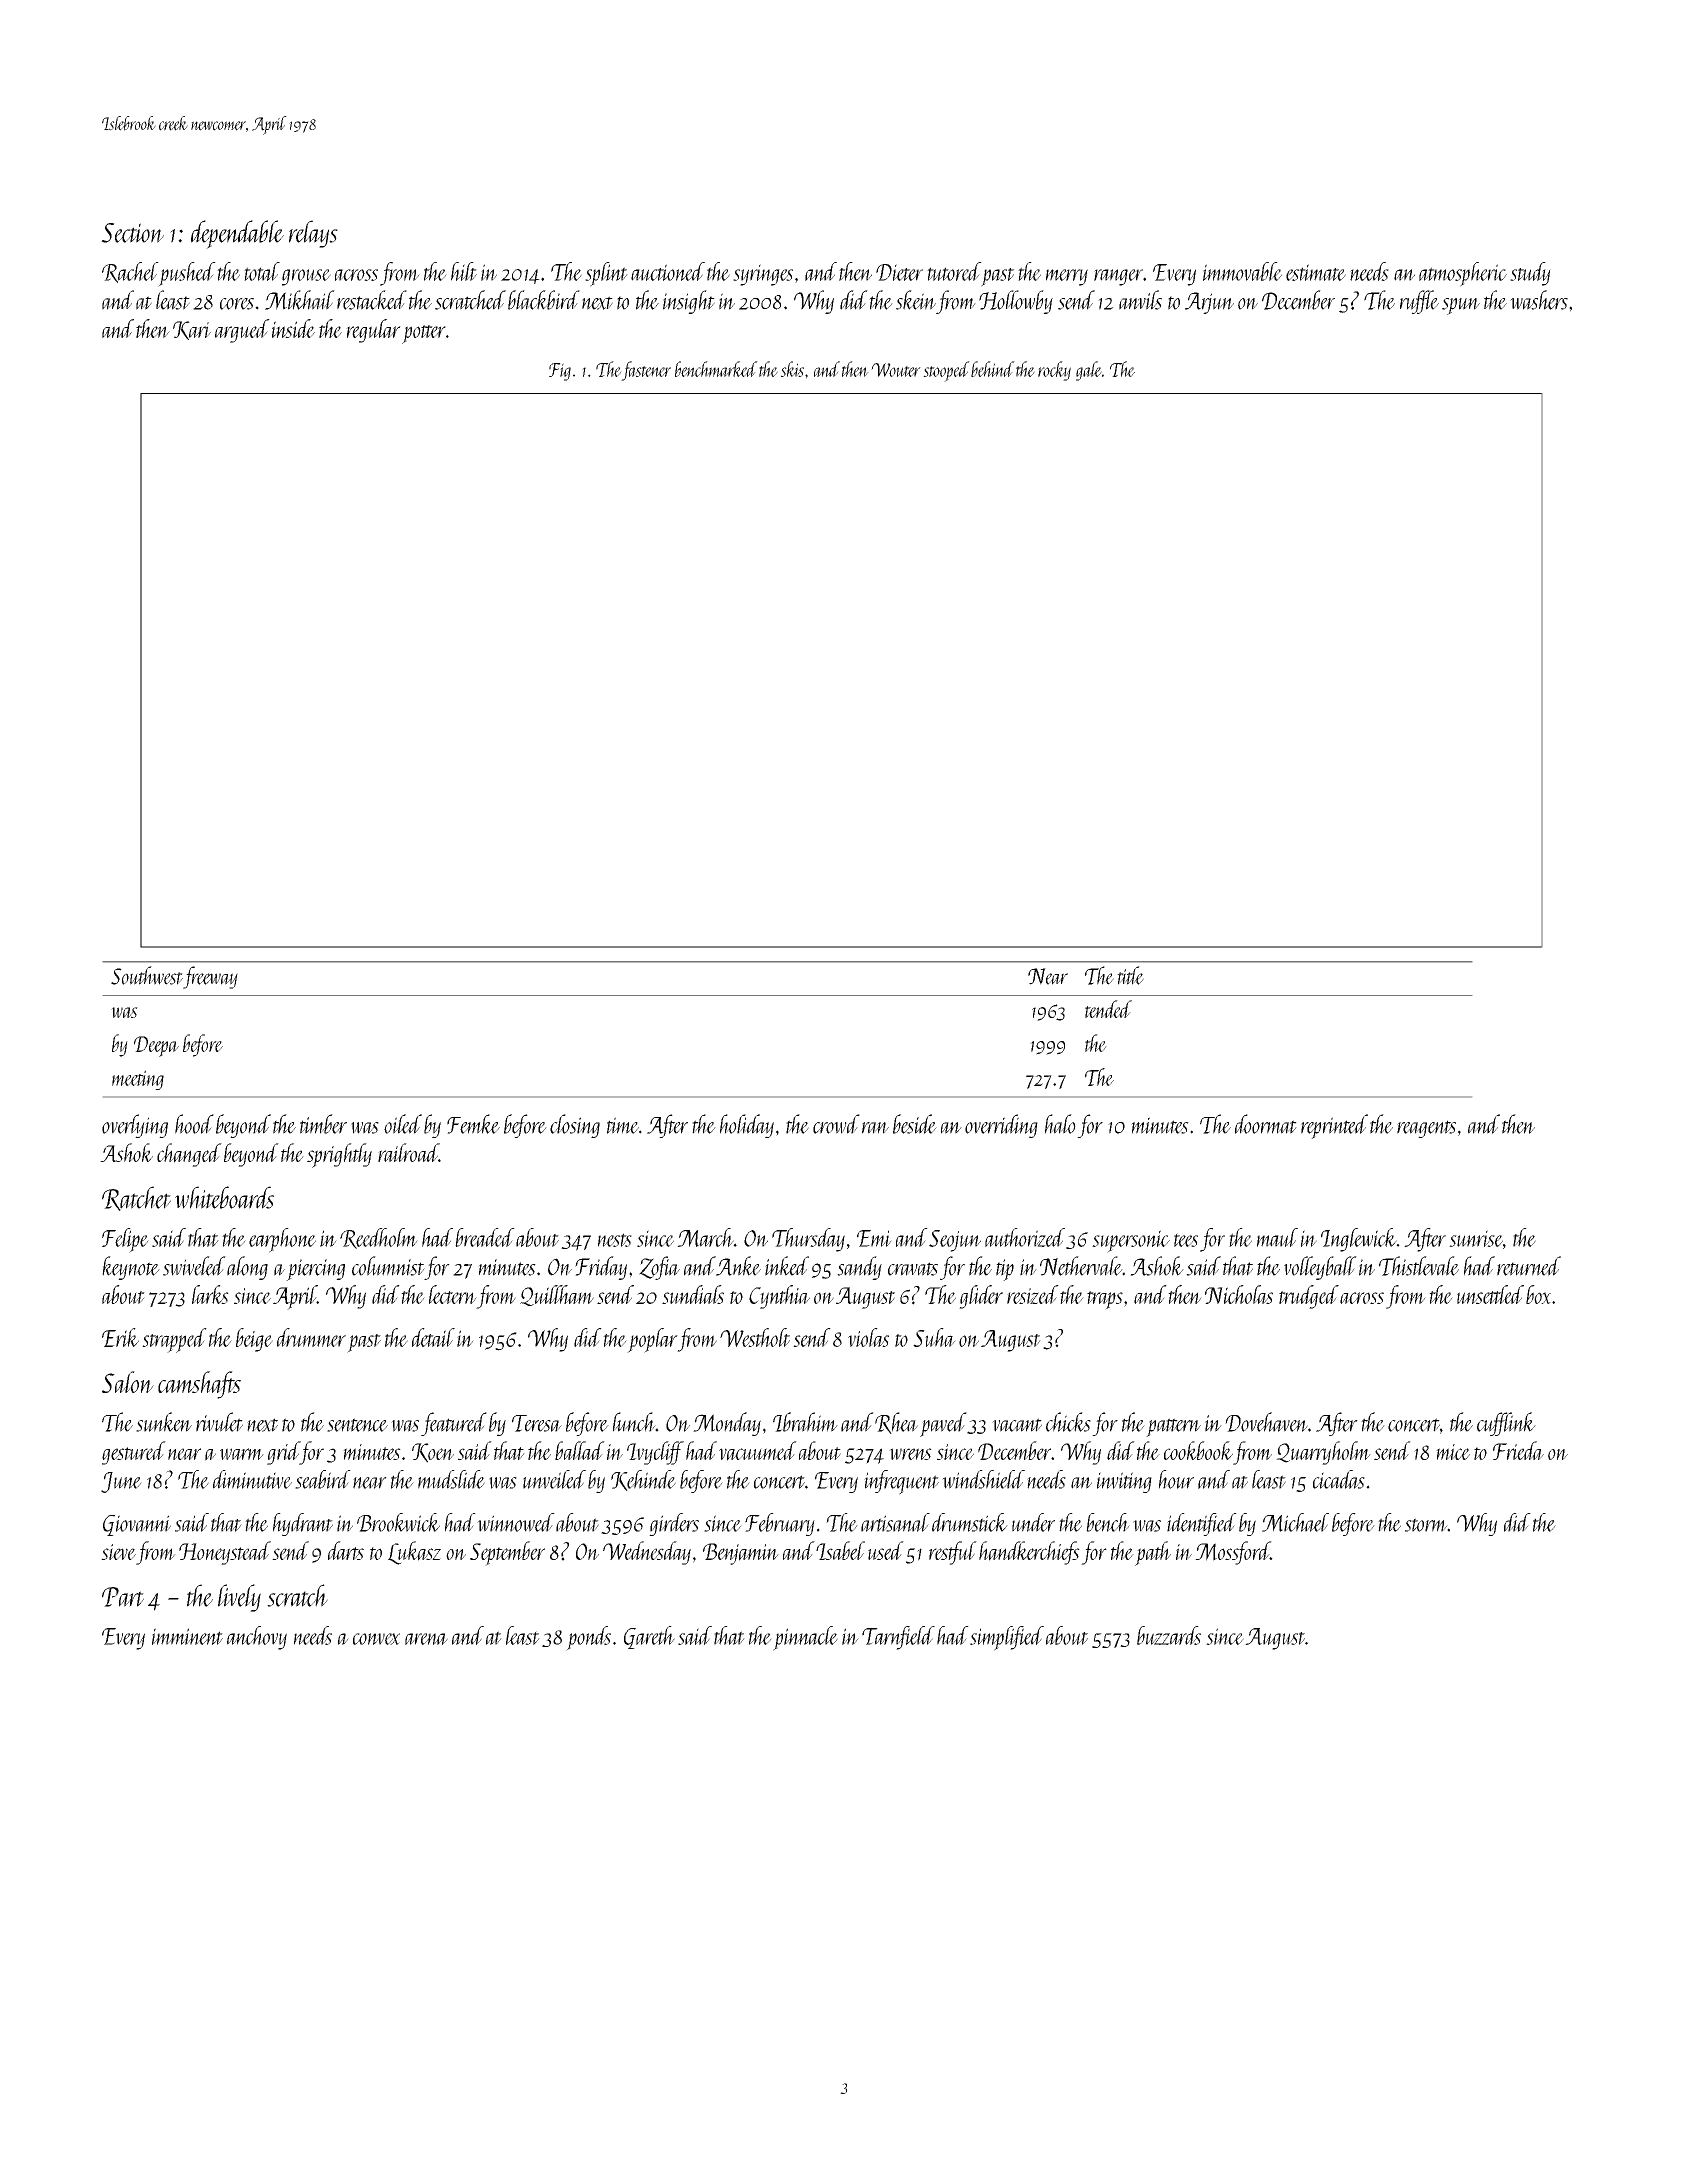  I want to click on Kari, so click(192, 330).
